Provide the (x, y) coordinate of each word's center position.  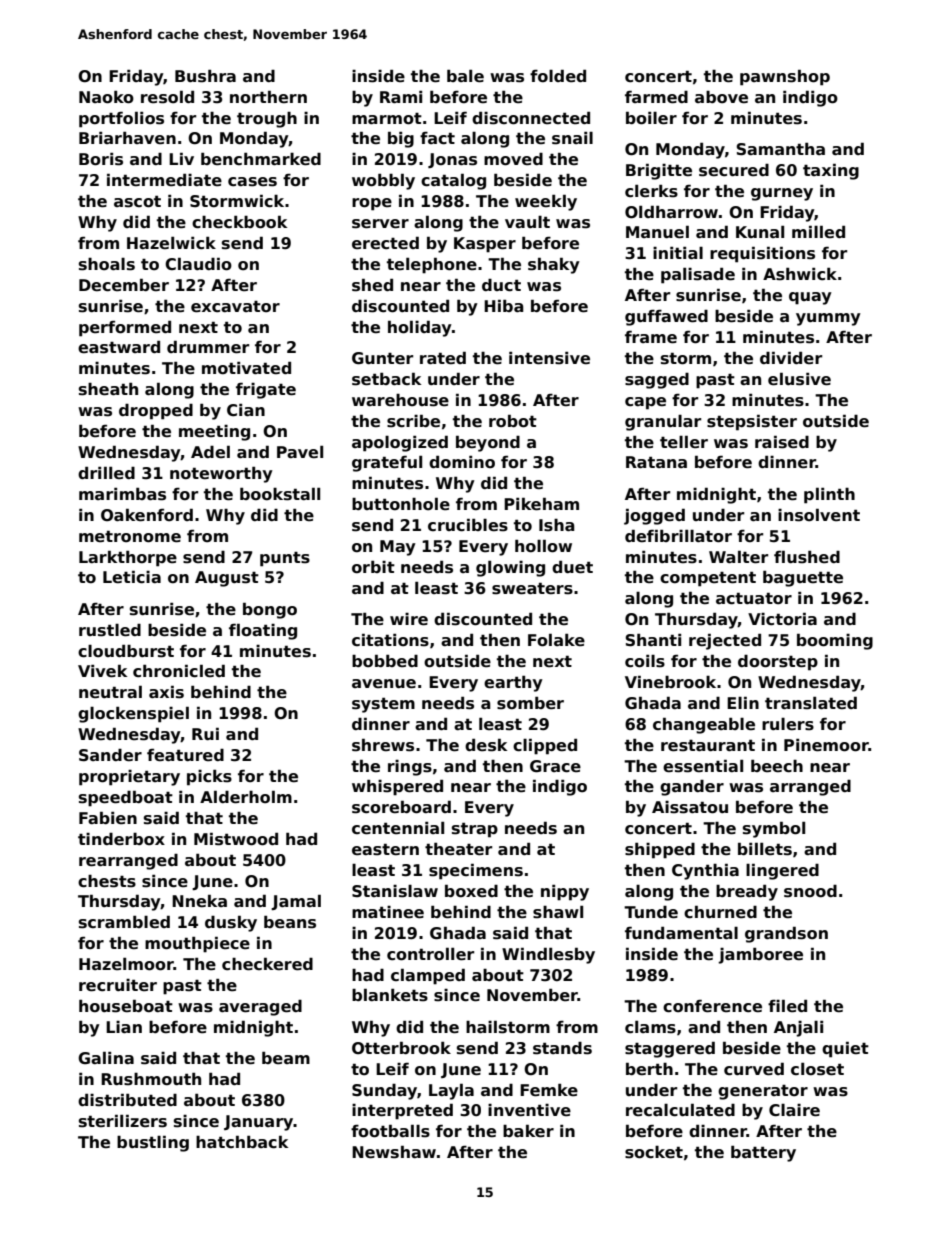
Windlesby (548, 955)
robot (513, 421)
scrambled (124, 922)
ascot (137, 201)
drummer (208, 347)
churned (720, 912)
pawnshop (785, 77)
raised (782, 442)
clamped (428, 976)
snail (572, 138)
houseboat (126, 1006)
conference (712, 1006)
